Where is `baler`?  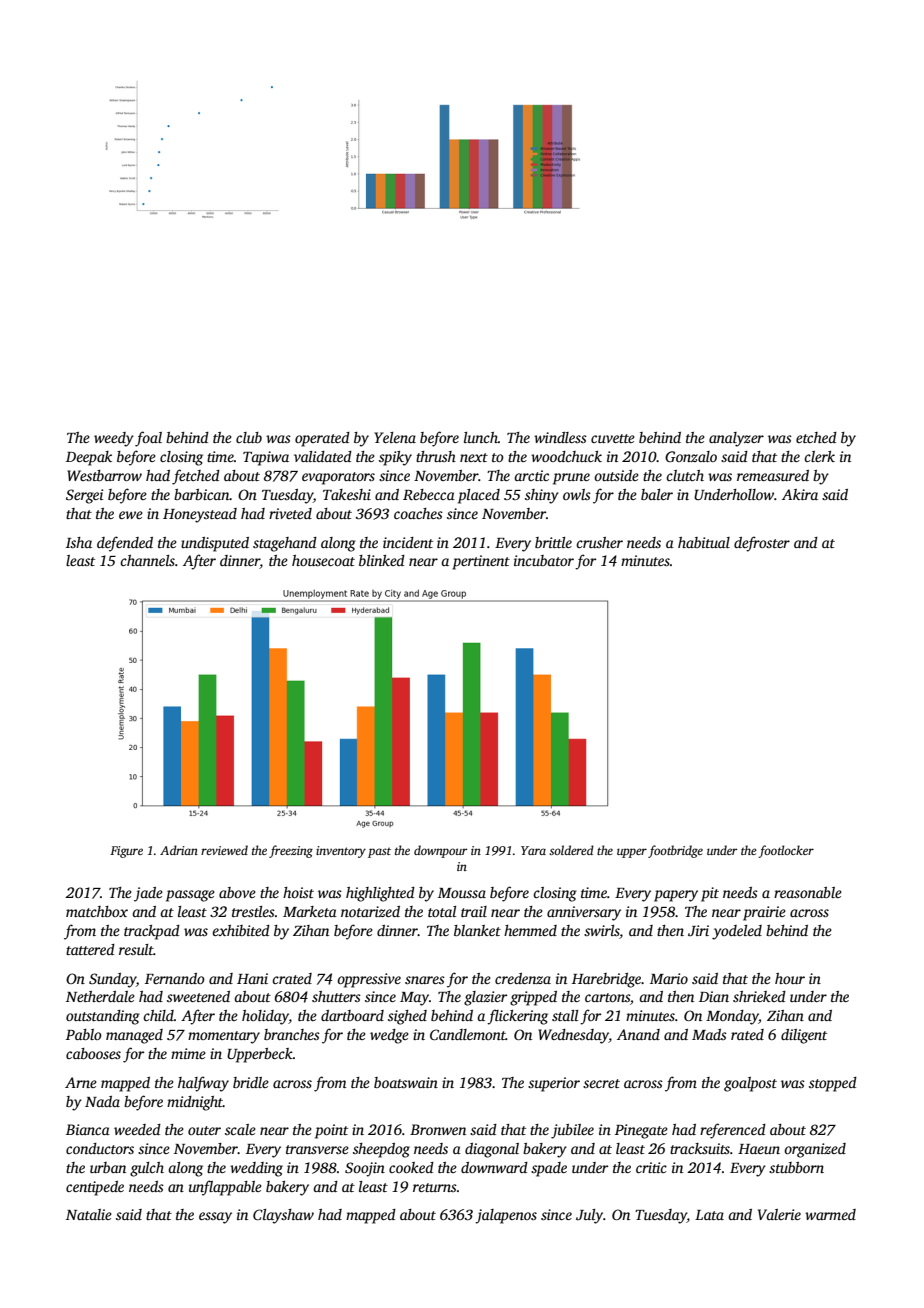
baler is located at coordinates (657, 494).
